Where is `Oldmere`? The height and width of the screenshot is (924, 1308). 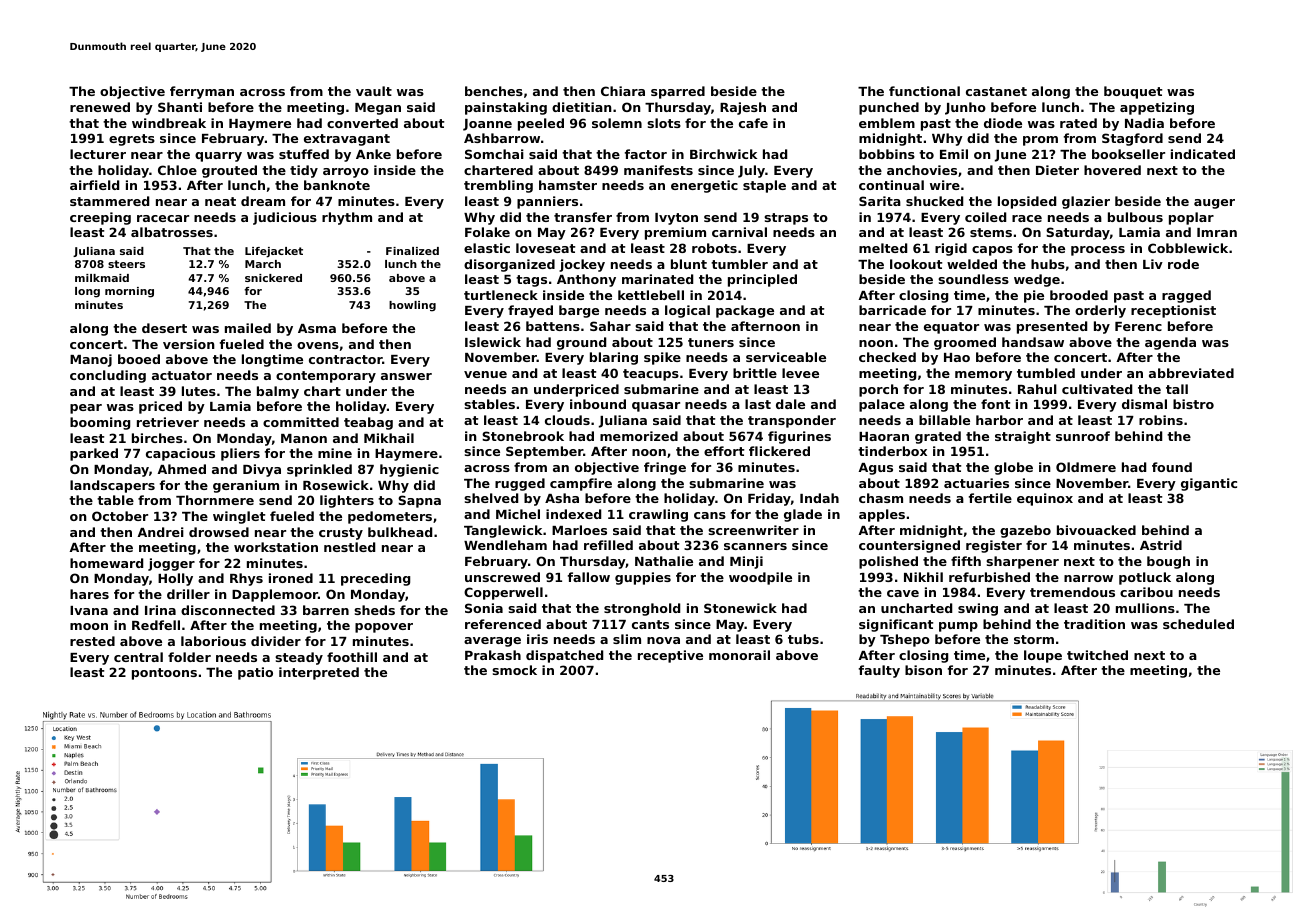
Oldmere is located at coordinates (1086, 467).
